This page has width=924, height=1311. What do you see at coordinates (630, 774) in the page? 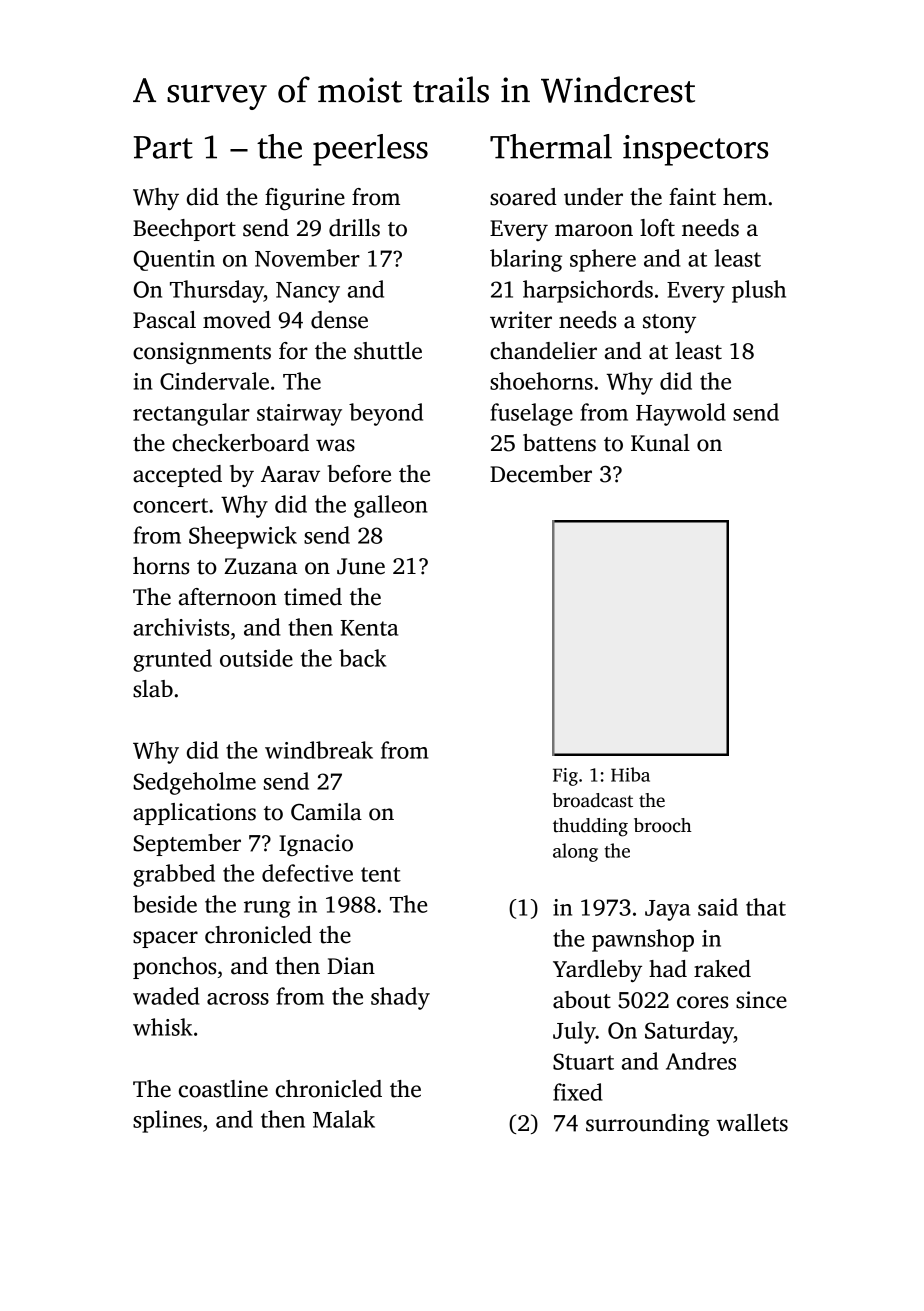
I see `Hiba` at bounding box center [630, 774].
